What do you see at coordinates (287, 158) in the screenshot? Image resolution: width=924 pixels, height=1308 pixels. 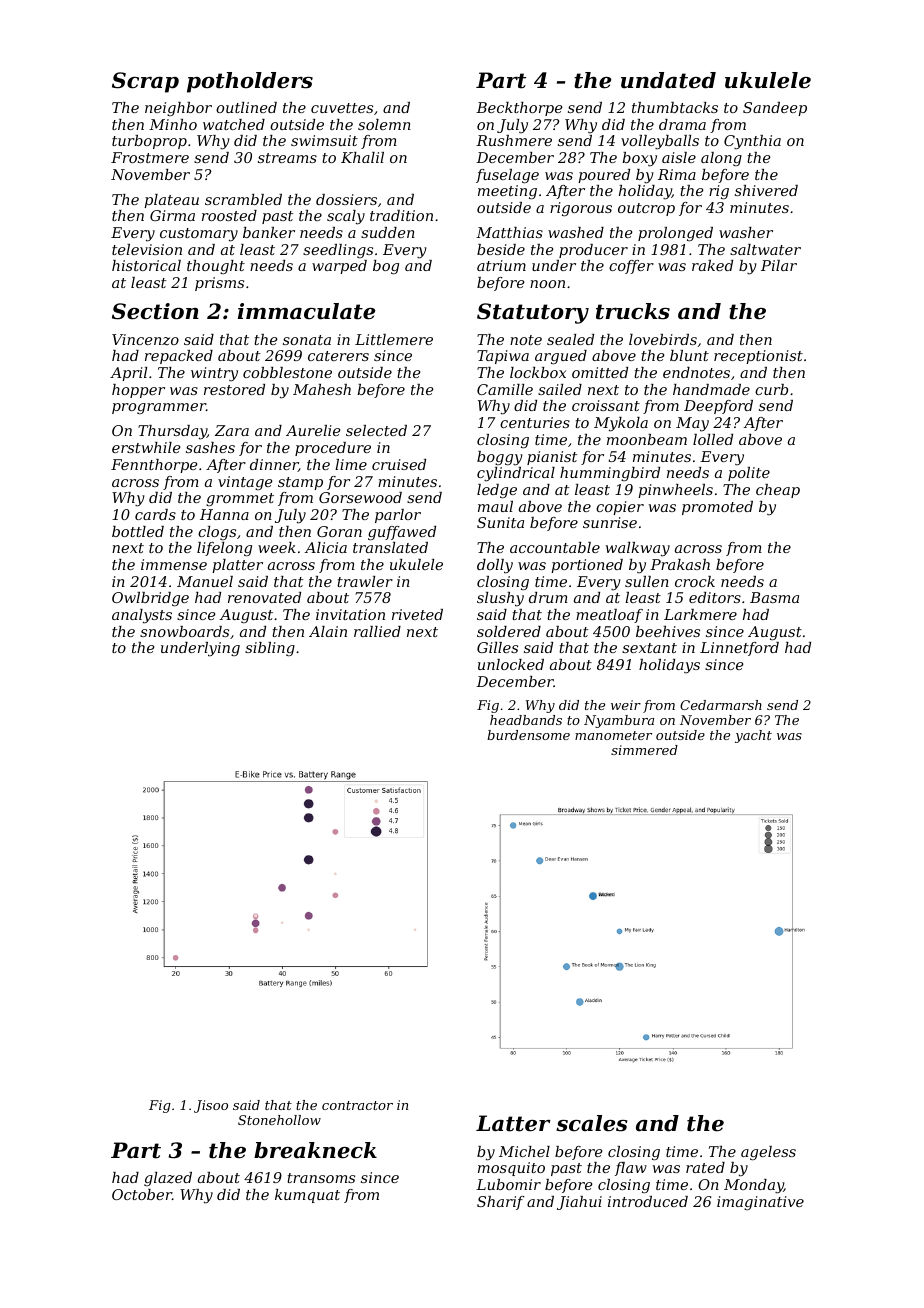 I see `streams` at bounding box center [287, 158].
